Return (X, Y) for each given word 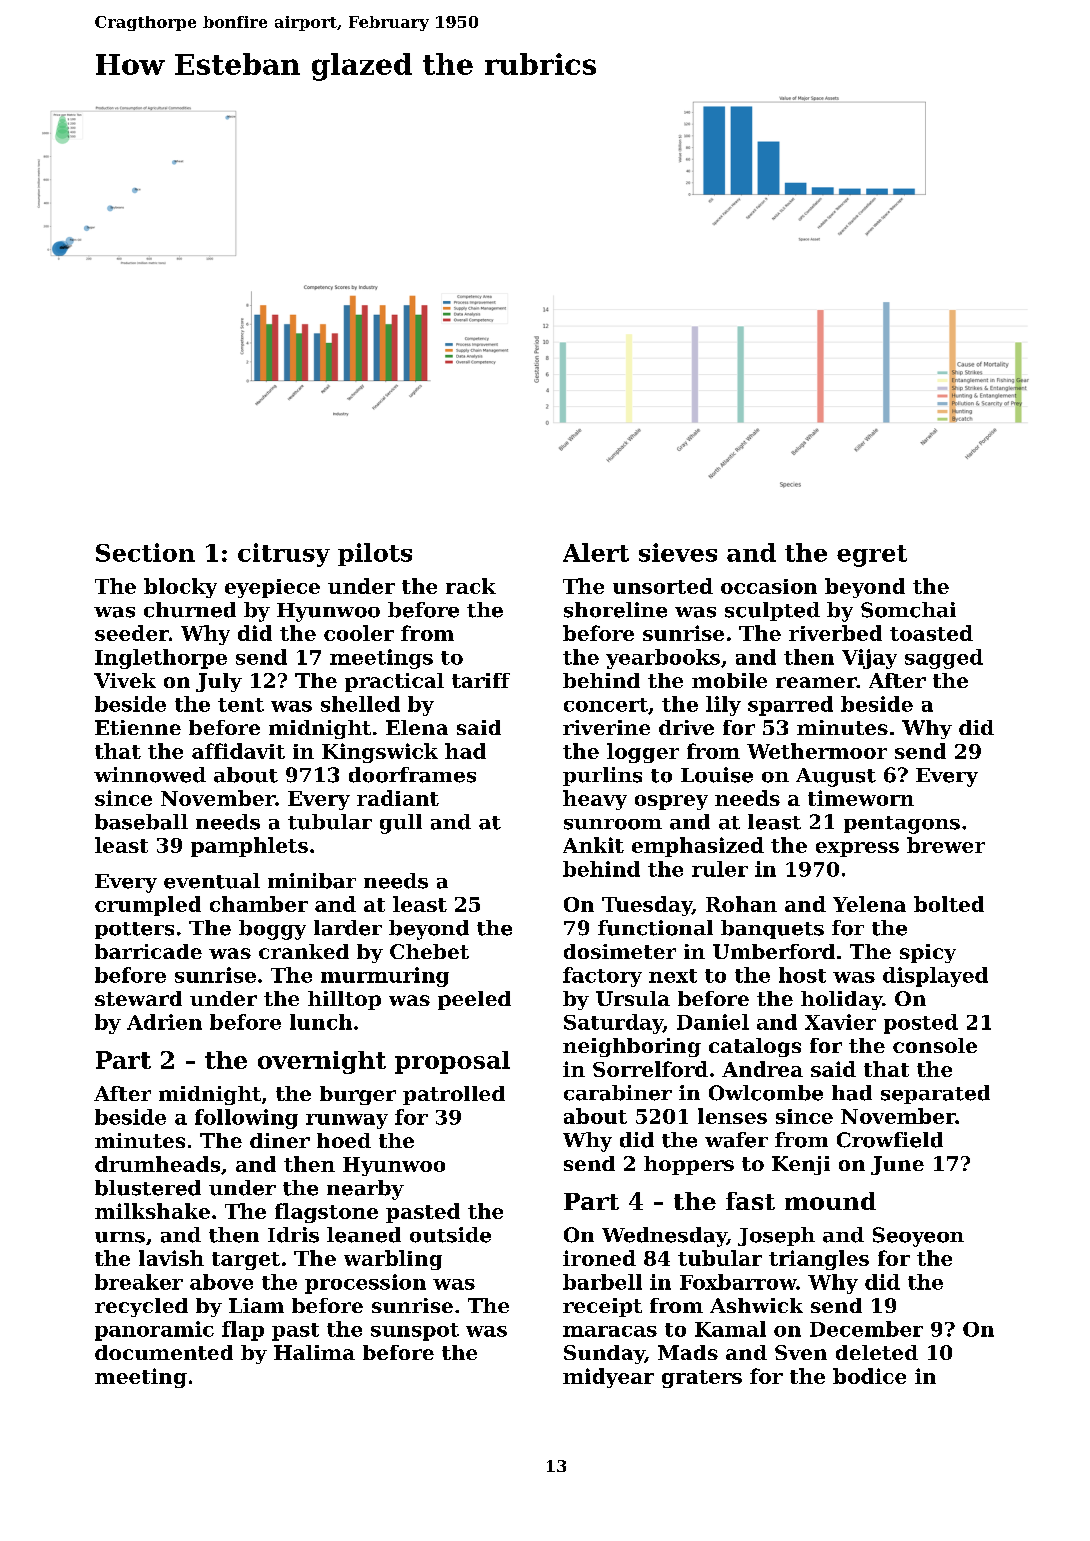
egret (872, 556)
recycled (141, 1307)
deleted (877, 1352)
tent (241, 705)
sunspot (415, 1332)
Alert (596, 552)
